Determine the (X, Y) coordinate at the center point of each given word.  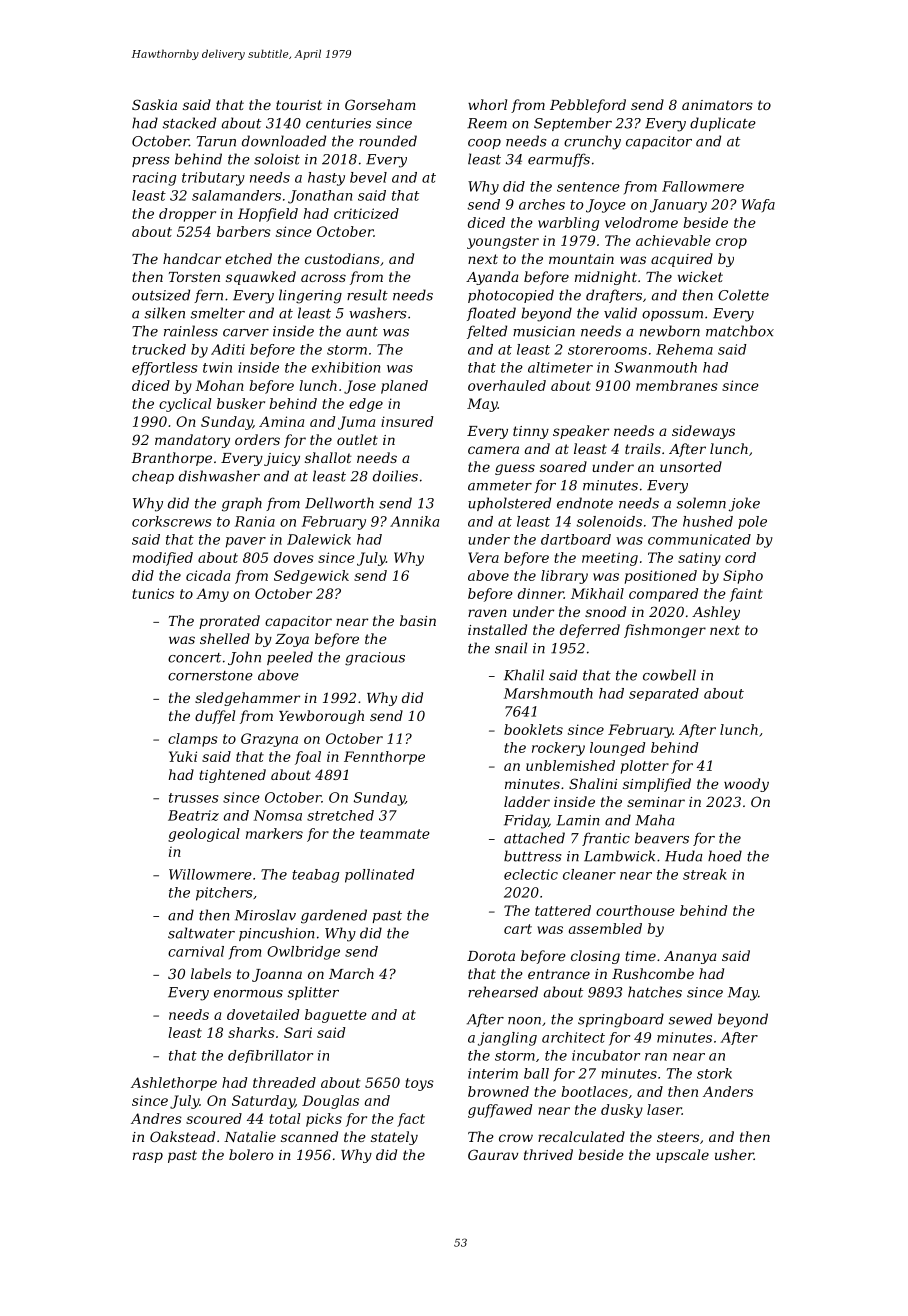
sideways (703, 432)
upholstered (509, 504)
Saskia (154, 104)
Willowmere (210, 874)
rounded (388, 141)
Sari (298, 1032)
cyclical (185, 405)
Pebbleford (588, 106)
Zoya (292, 640)
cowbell (669, 675)
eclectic (531, 874)
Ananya (690, 957)
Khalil (524, 675)
